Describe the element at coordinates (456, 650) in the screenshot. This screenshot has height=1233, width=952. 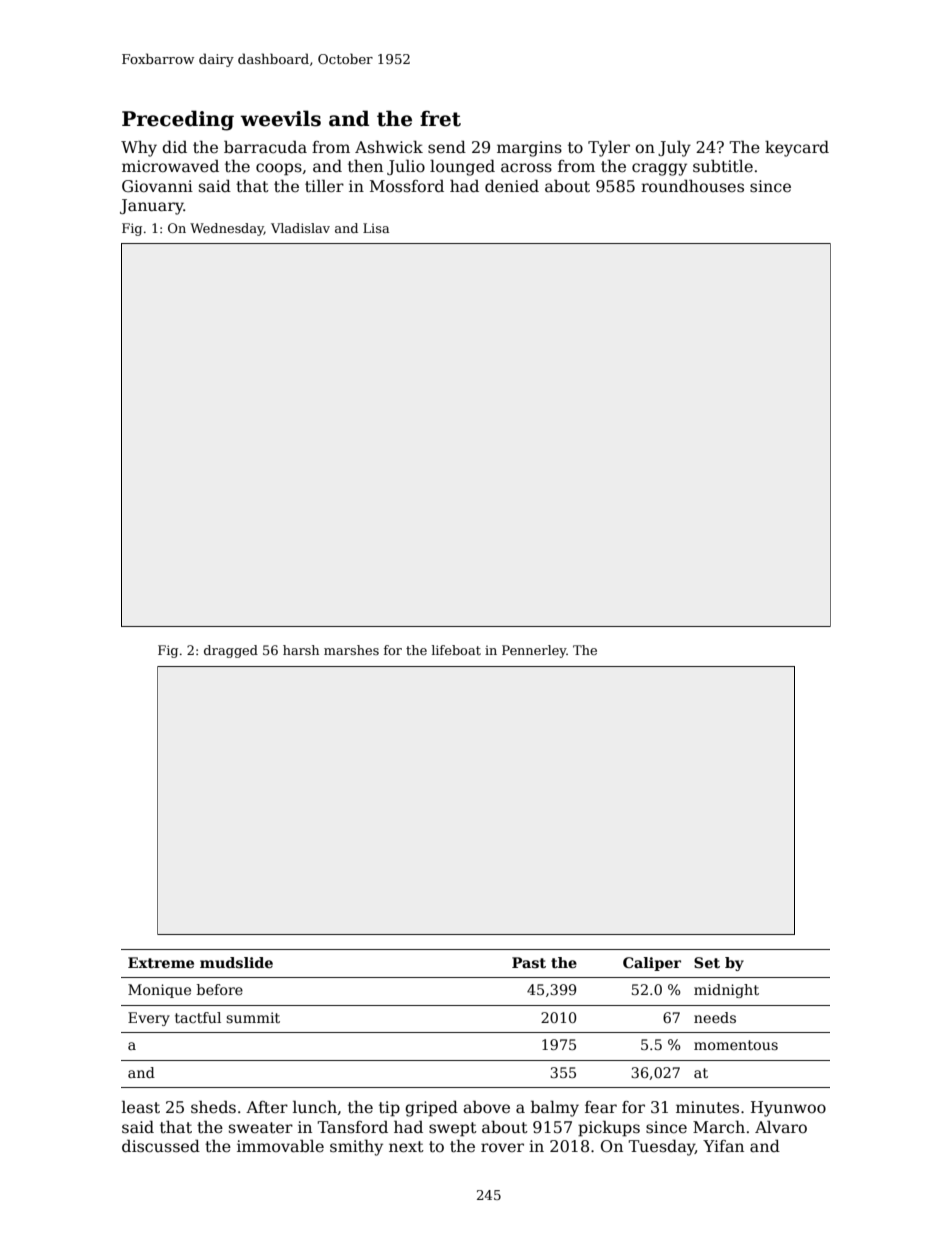
I see `lifeboat` at that location.
